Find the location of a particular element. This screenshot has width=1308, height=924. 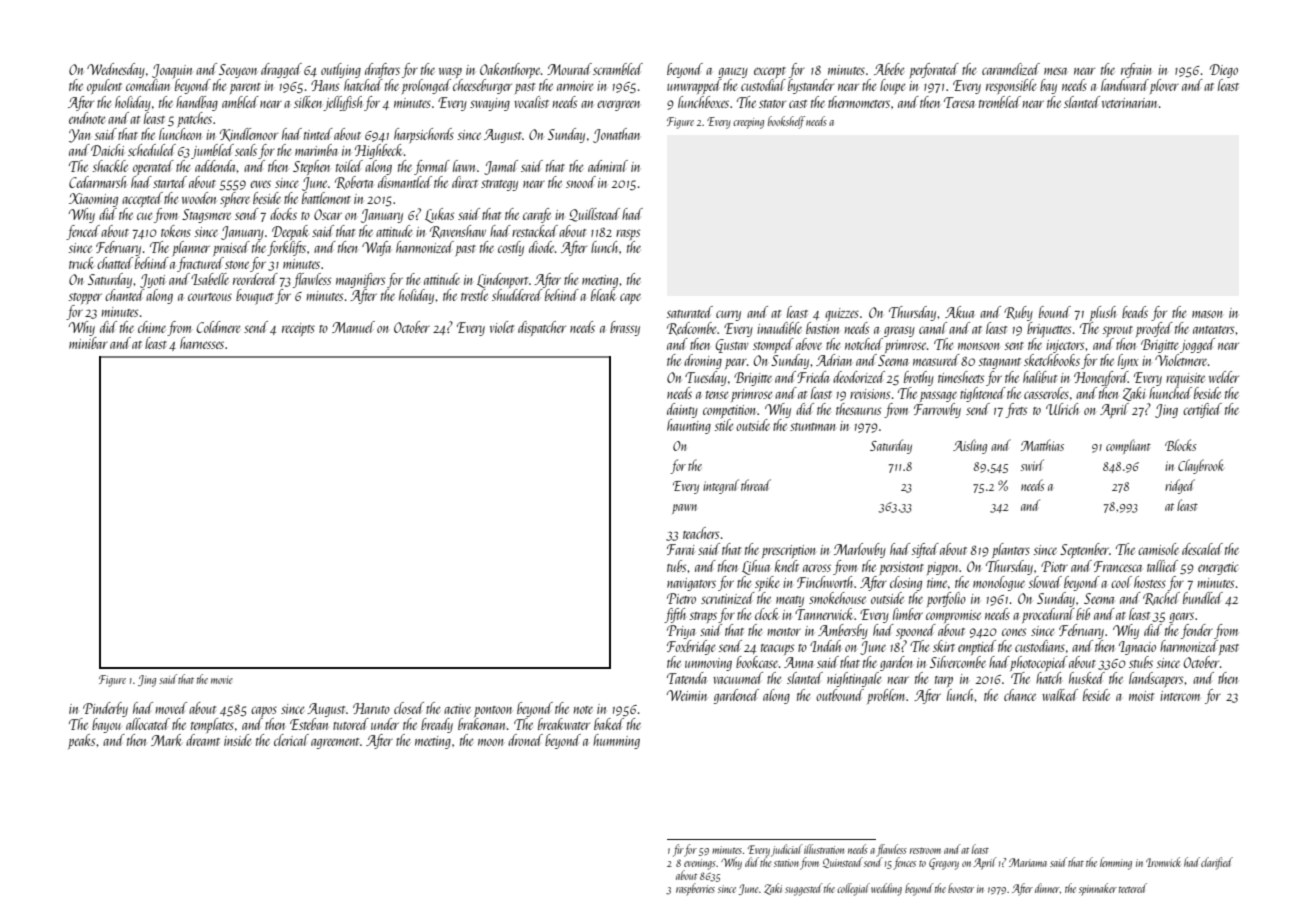

pawn is located at coordinates (684, 509).
